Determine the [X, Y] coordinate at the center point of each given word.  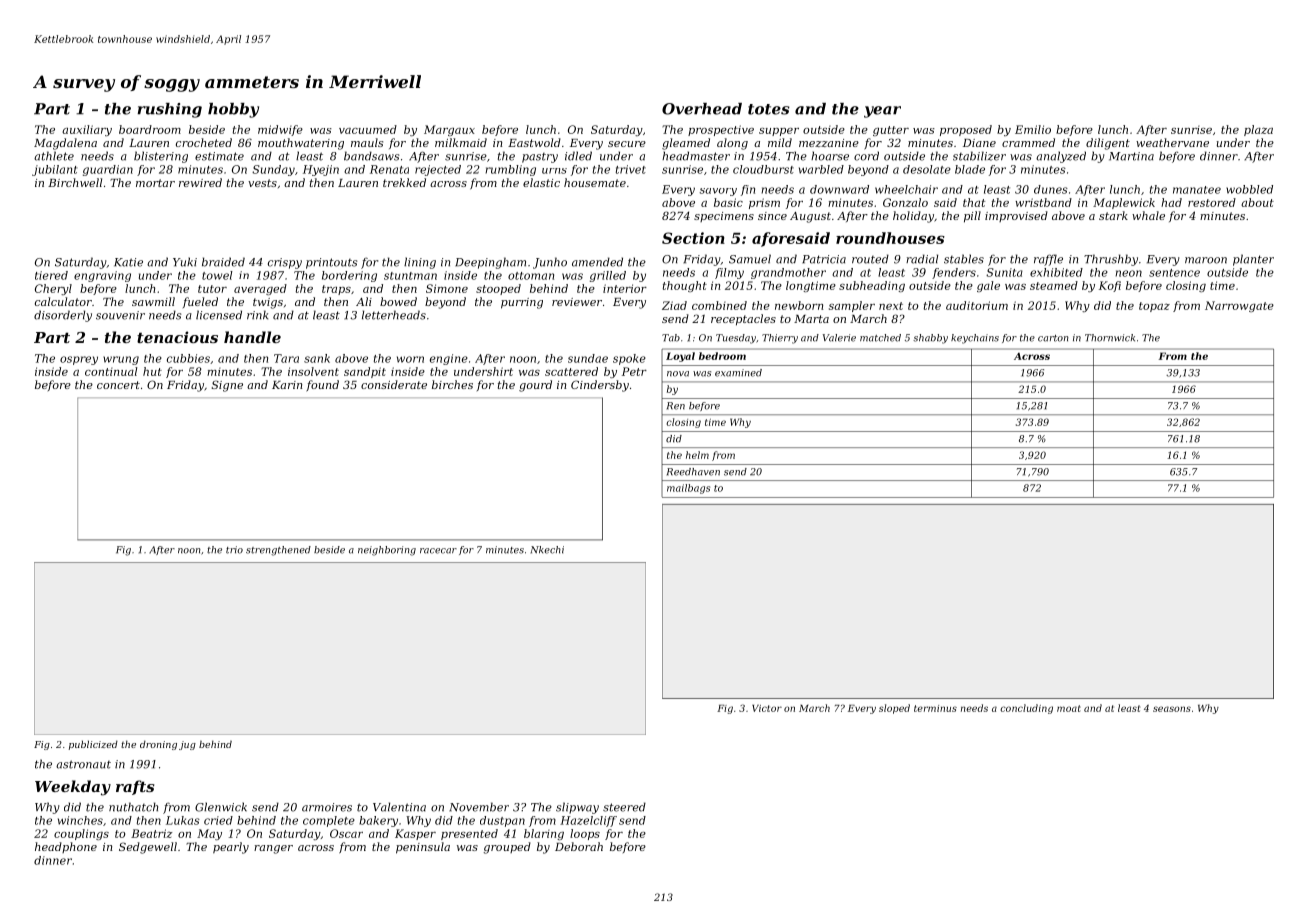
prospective [721, 130]
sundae [588, 358]
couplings [81, 834]
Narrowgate [1239, 306]
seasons [1172, 709]
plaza [1258, 130]
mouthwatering [301, 144]
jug [187, 745]
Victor [767, 708]
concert [118, 385]
